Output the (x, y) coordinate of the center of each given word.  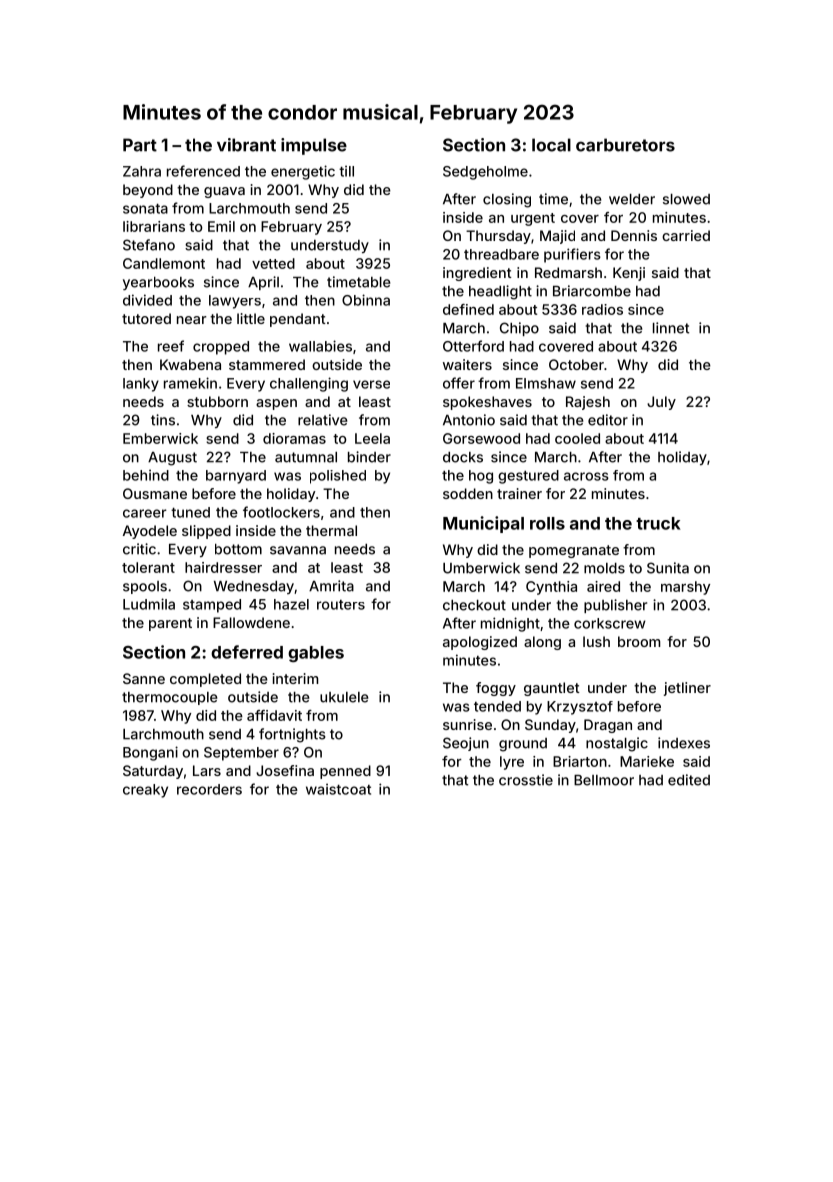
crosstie (526, 780)
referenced (203, 171)
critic (139, 549)
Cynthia (551, 588)
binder (369, 457)
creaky (145, 791)
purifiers (572, 255)
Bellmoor (604, 780)
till (346, 171)
